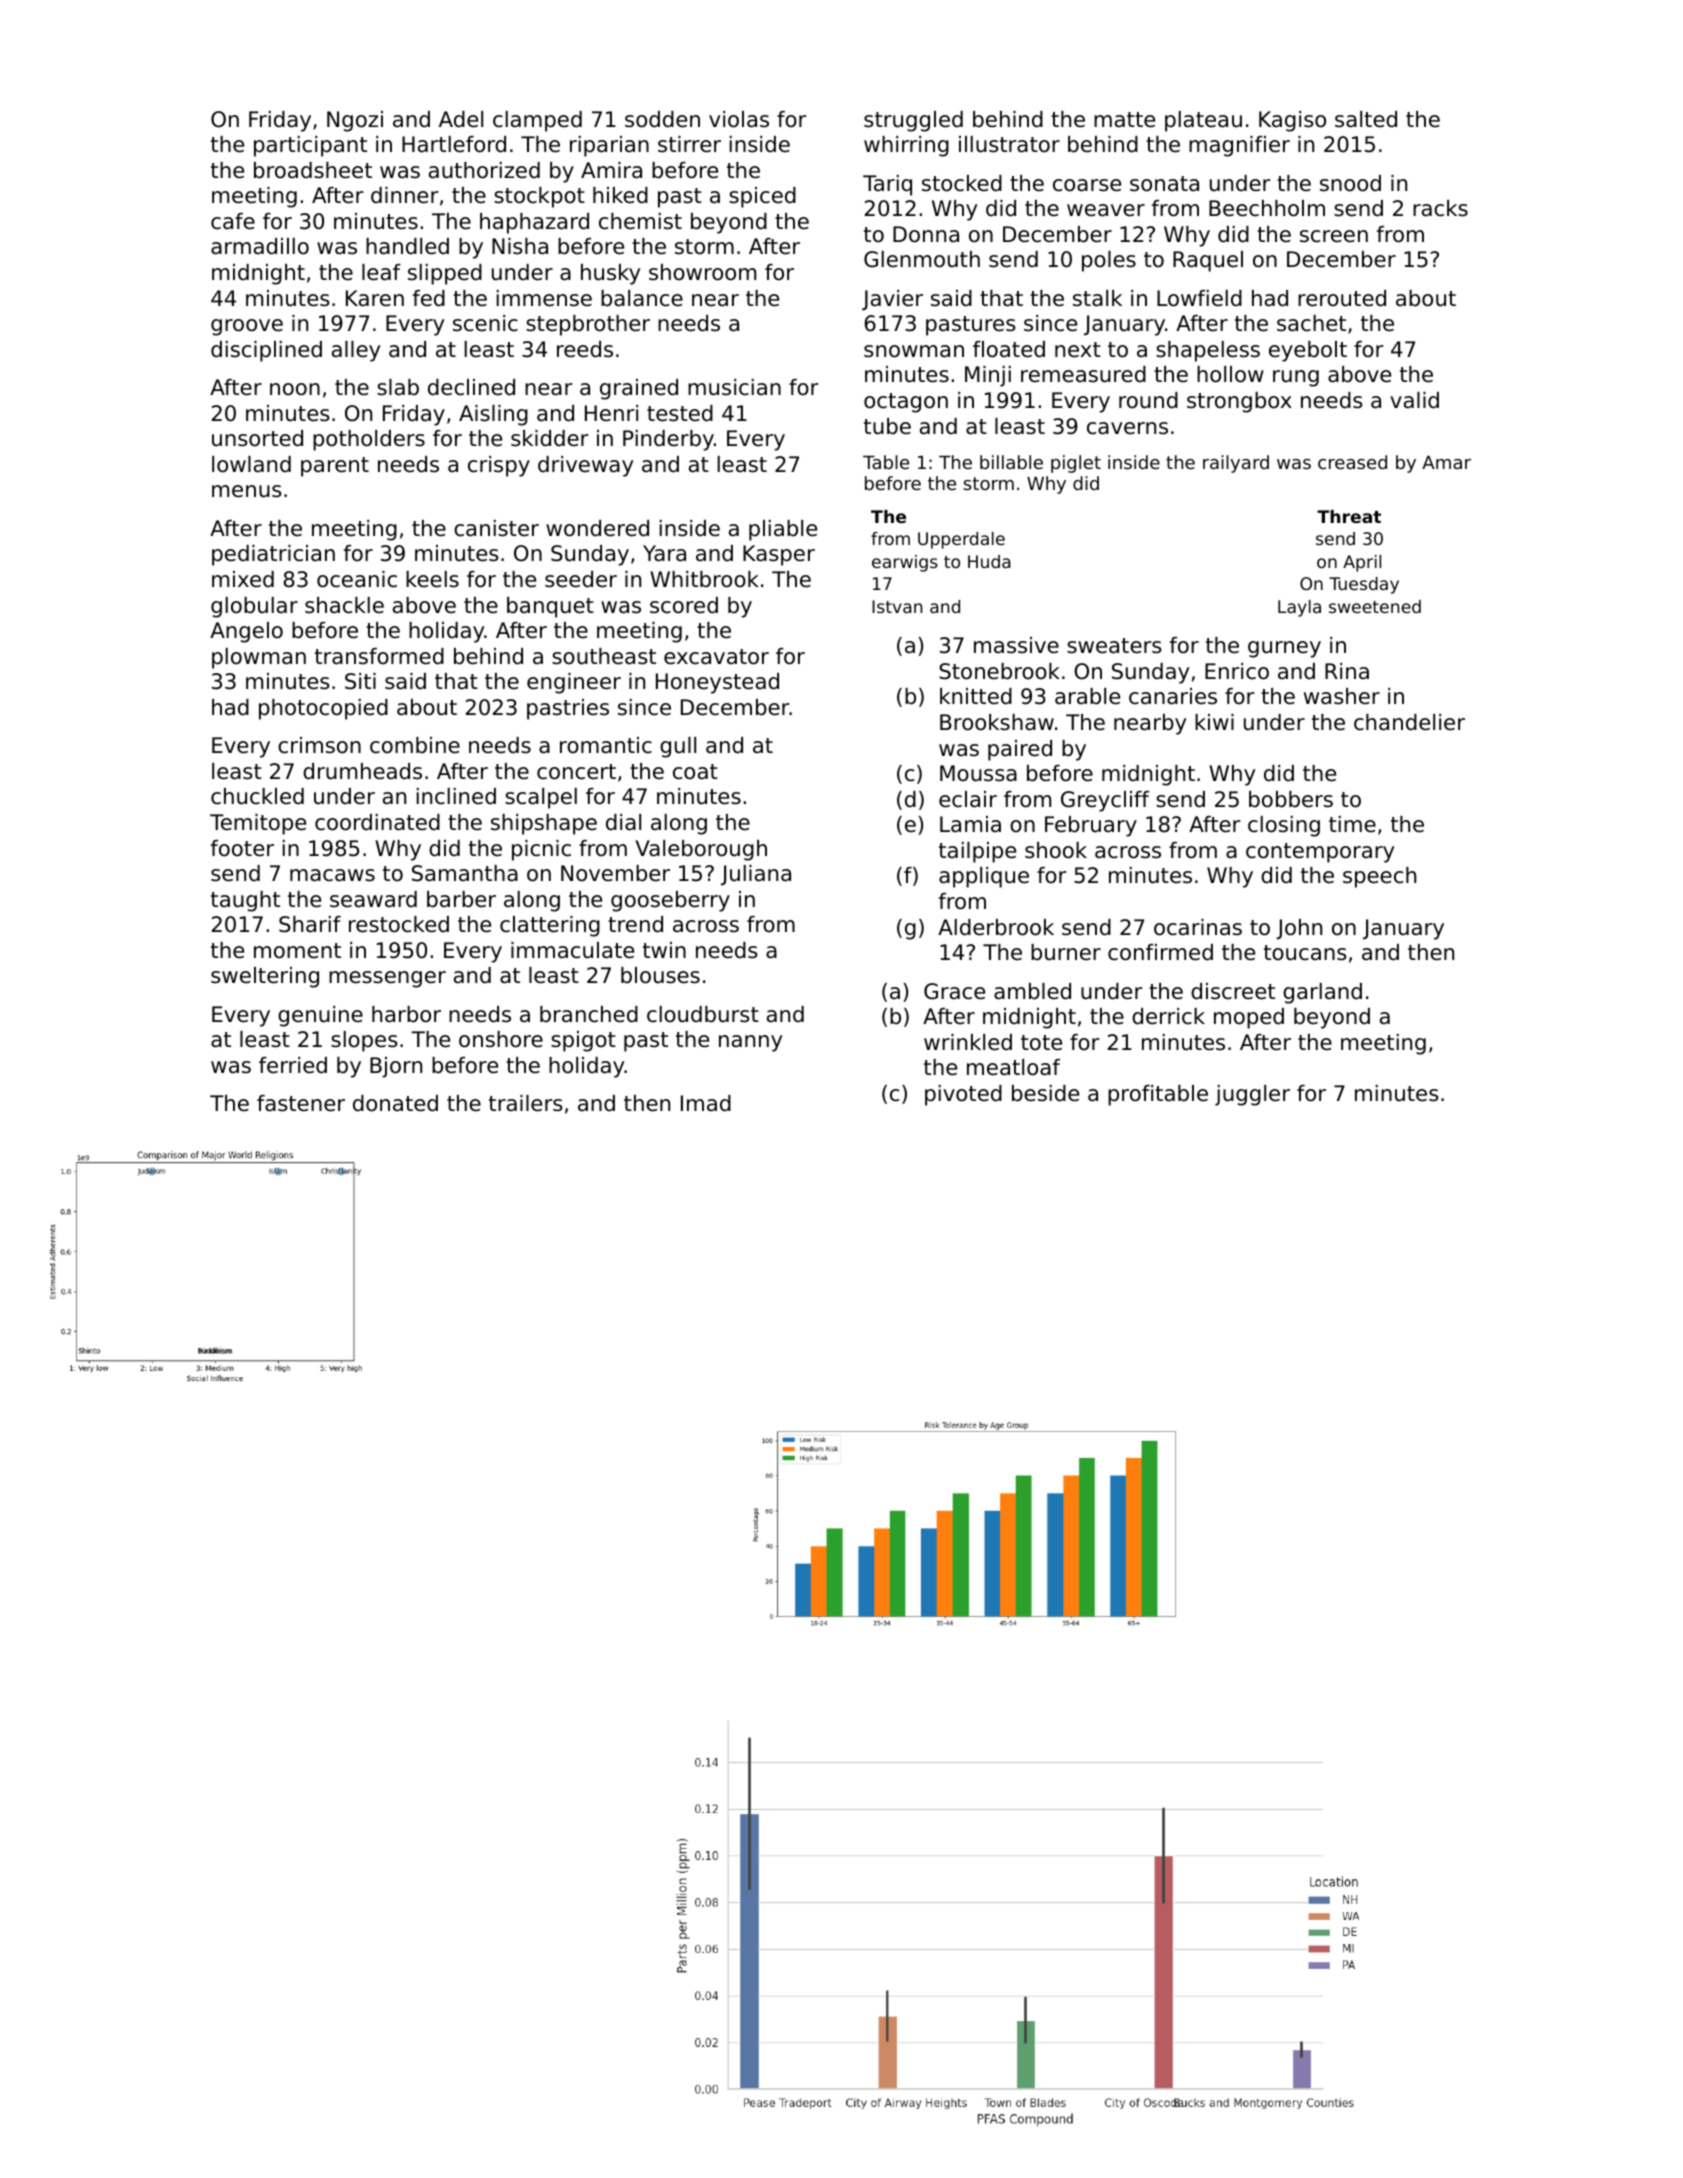 The image size is (1683, 2178). I want to click on blouses, so click(660, 975).
